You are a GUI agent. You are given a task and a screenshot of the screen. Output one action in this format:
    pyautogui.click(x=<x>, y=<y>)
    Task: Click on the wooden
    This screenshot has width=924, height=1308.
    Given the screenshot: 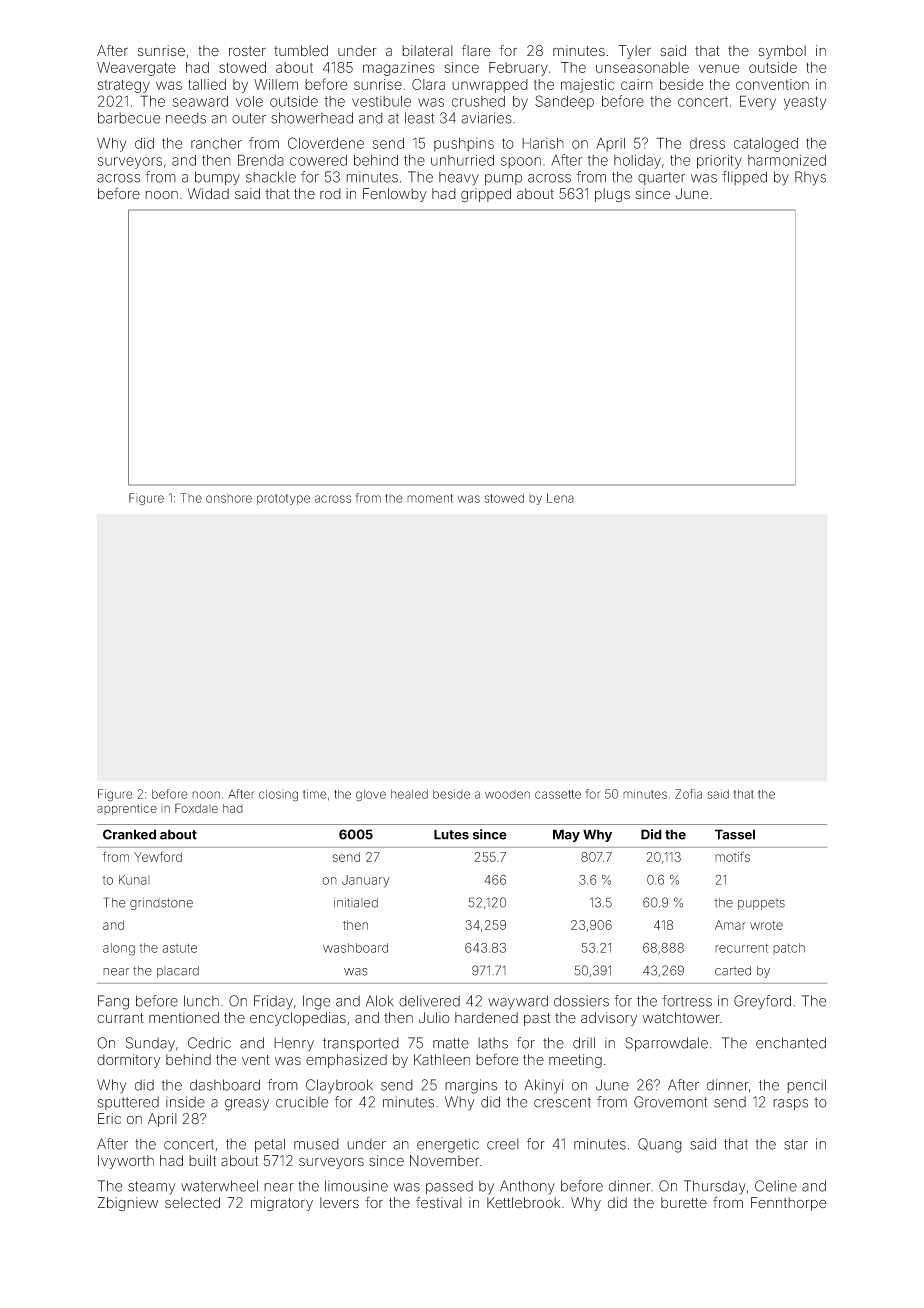 What is the action you would take?
    pyautogui.click(x=507, y=794)
